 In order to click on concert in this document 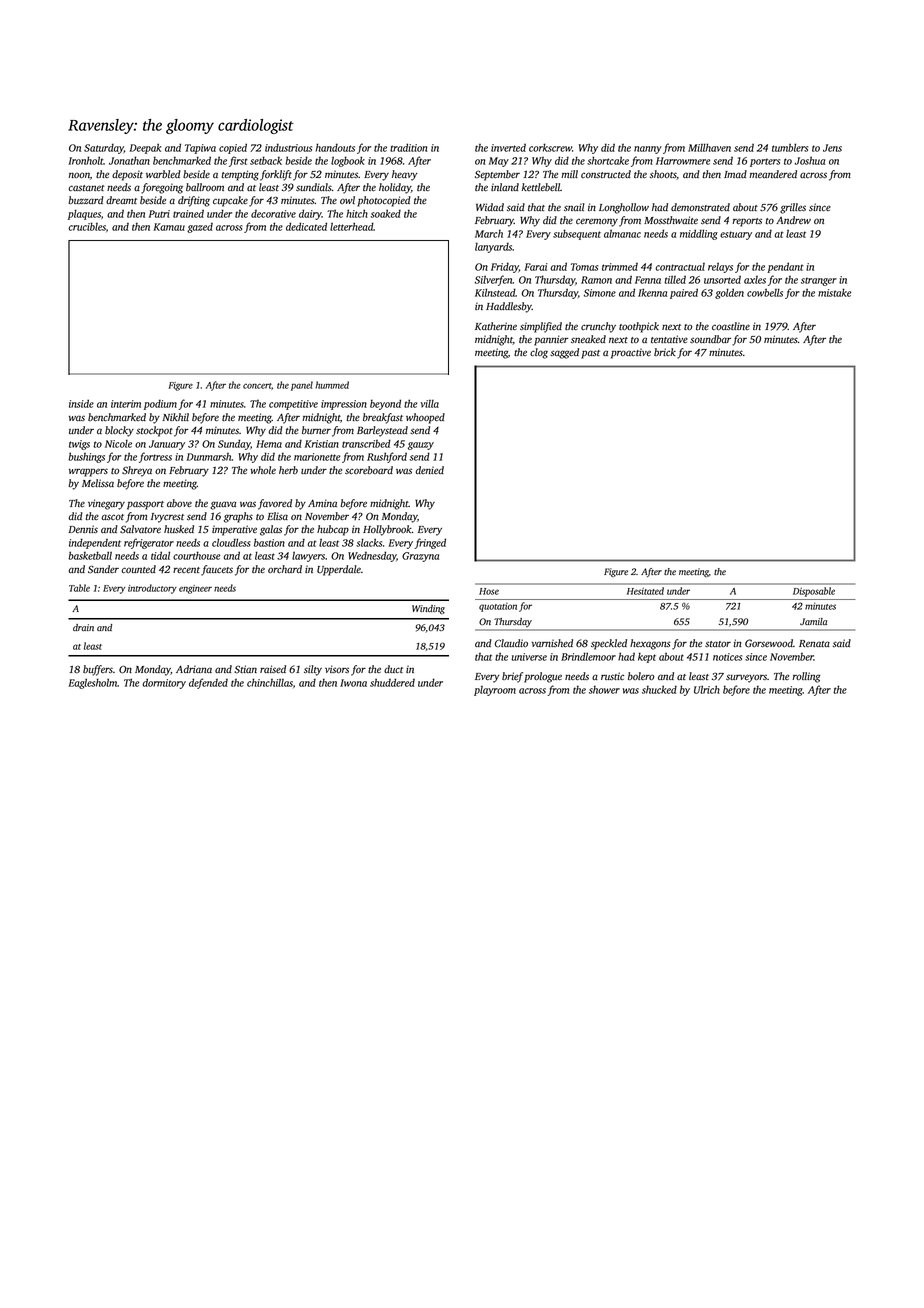, I will do `click(257, 386)`.
